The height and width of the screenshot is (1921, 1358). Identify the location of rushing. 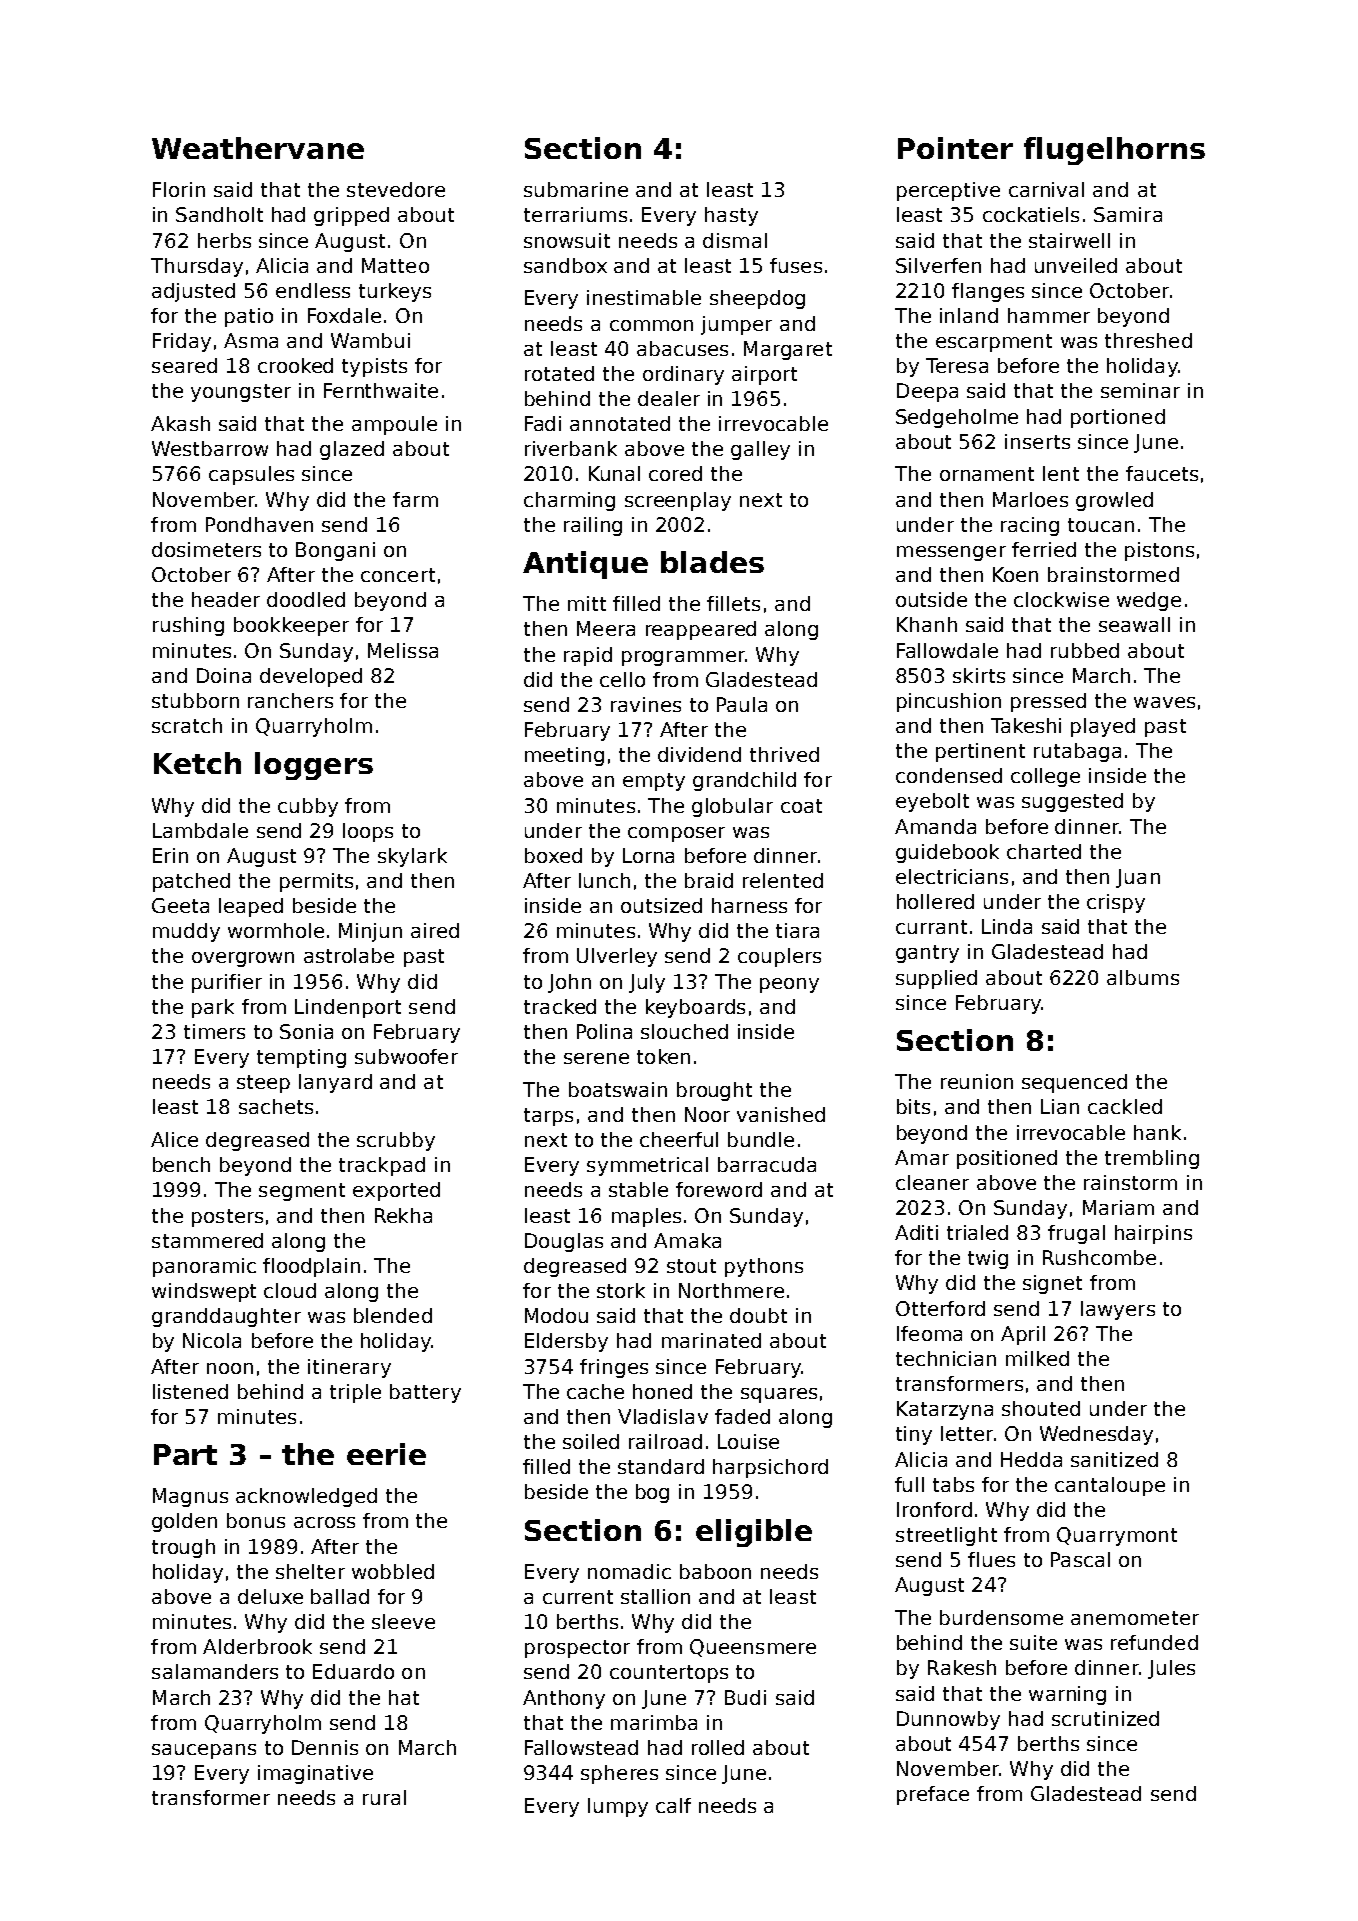
(188, 626).
